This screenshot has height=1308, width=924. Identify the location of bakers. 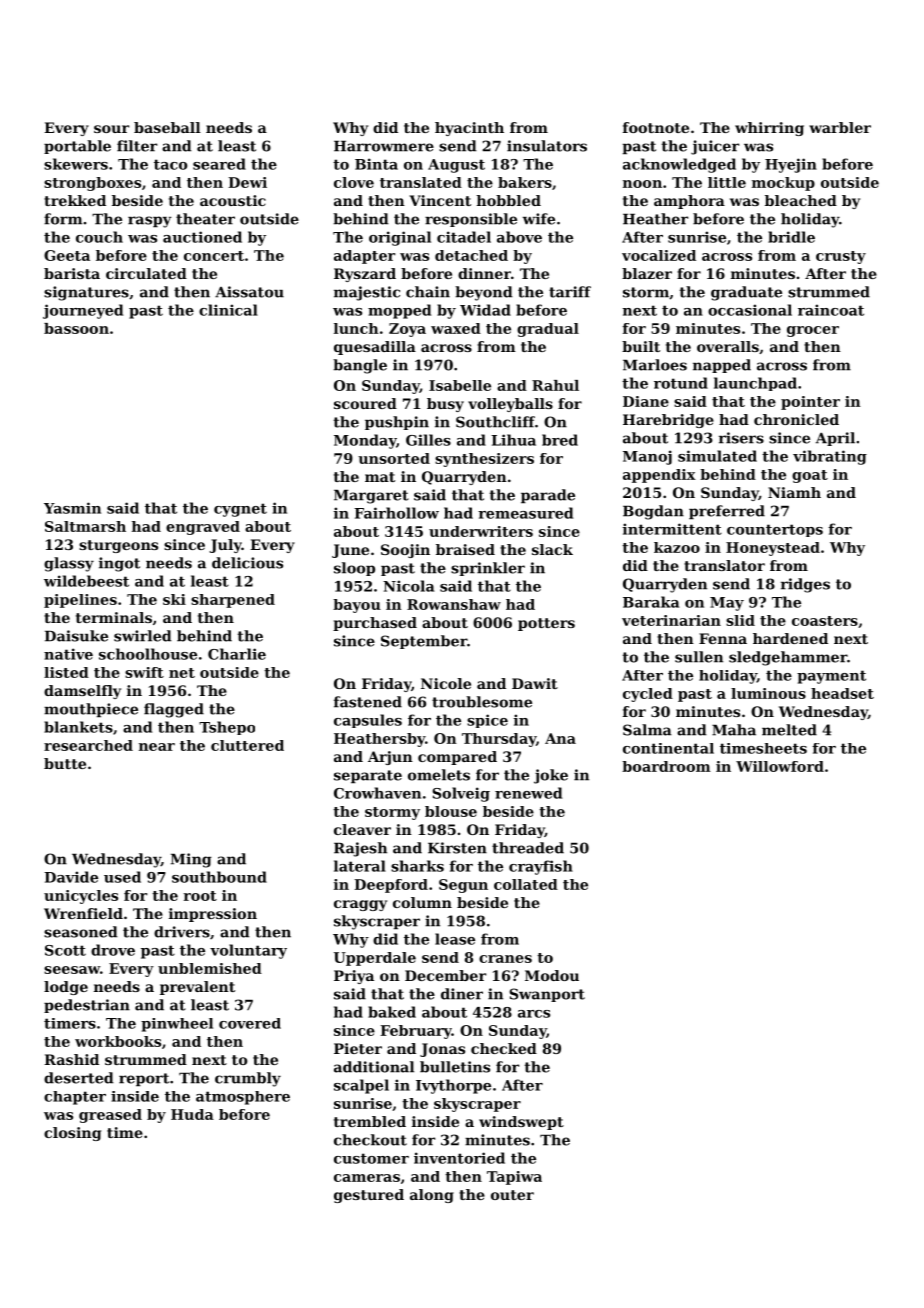
(525, 182).
